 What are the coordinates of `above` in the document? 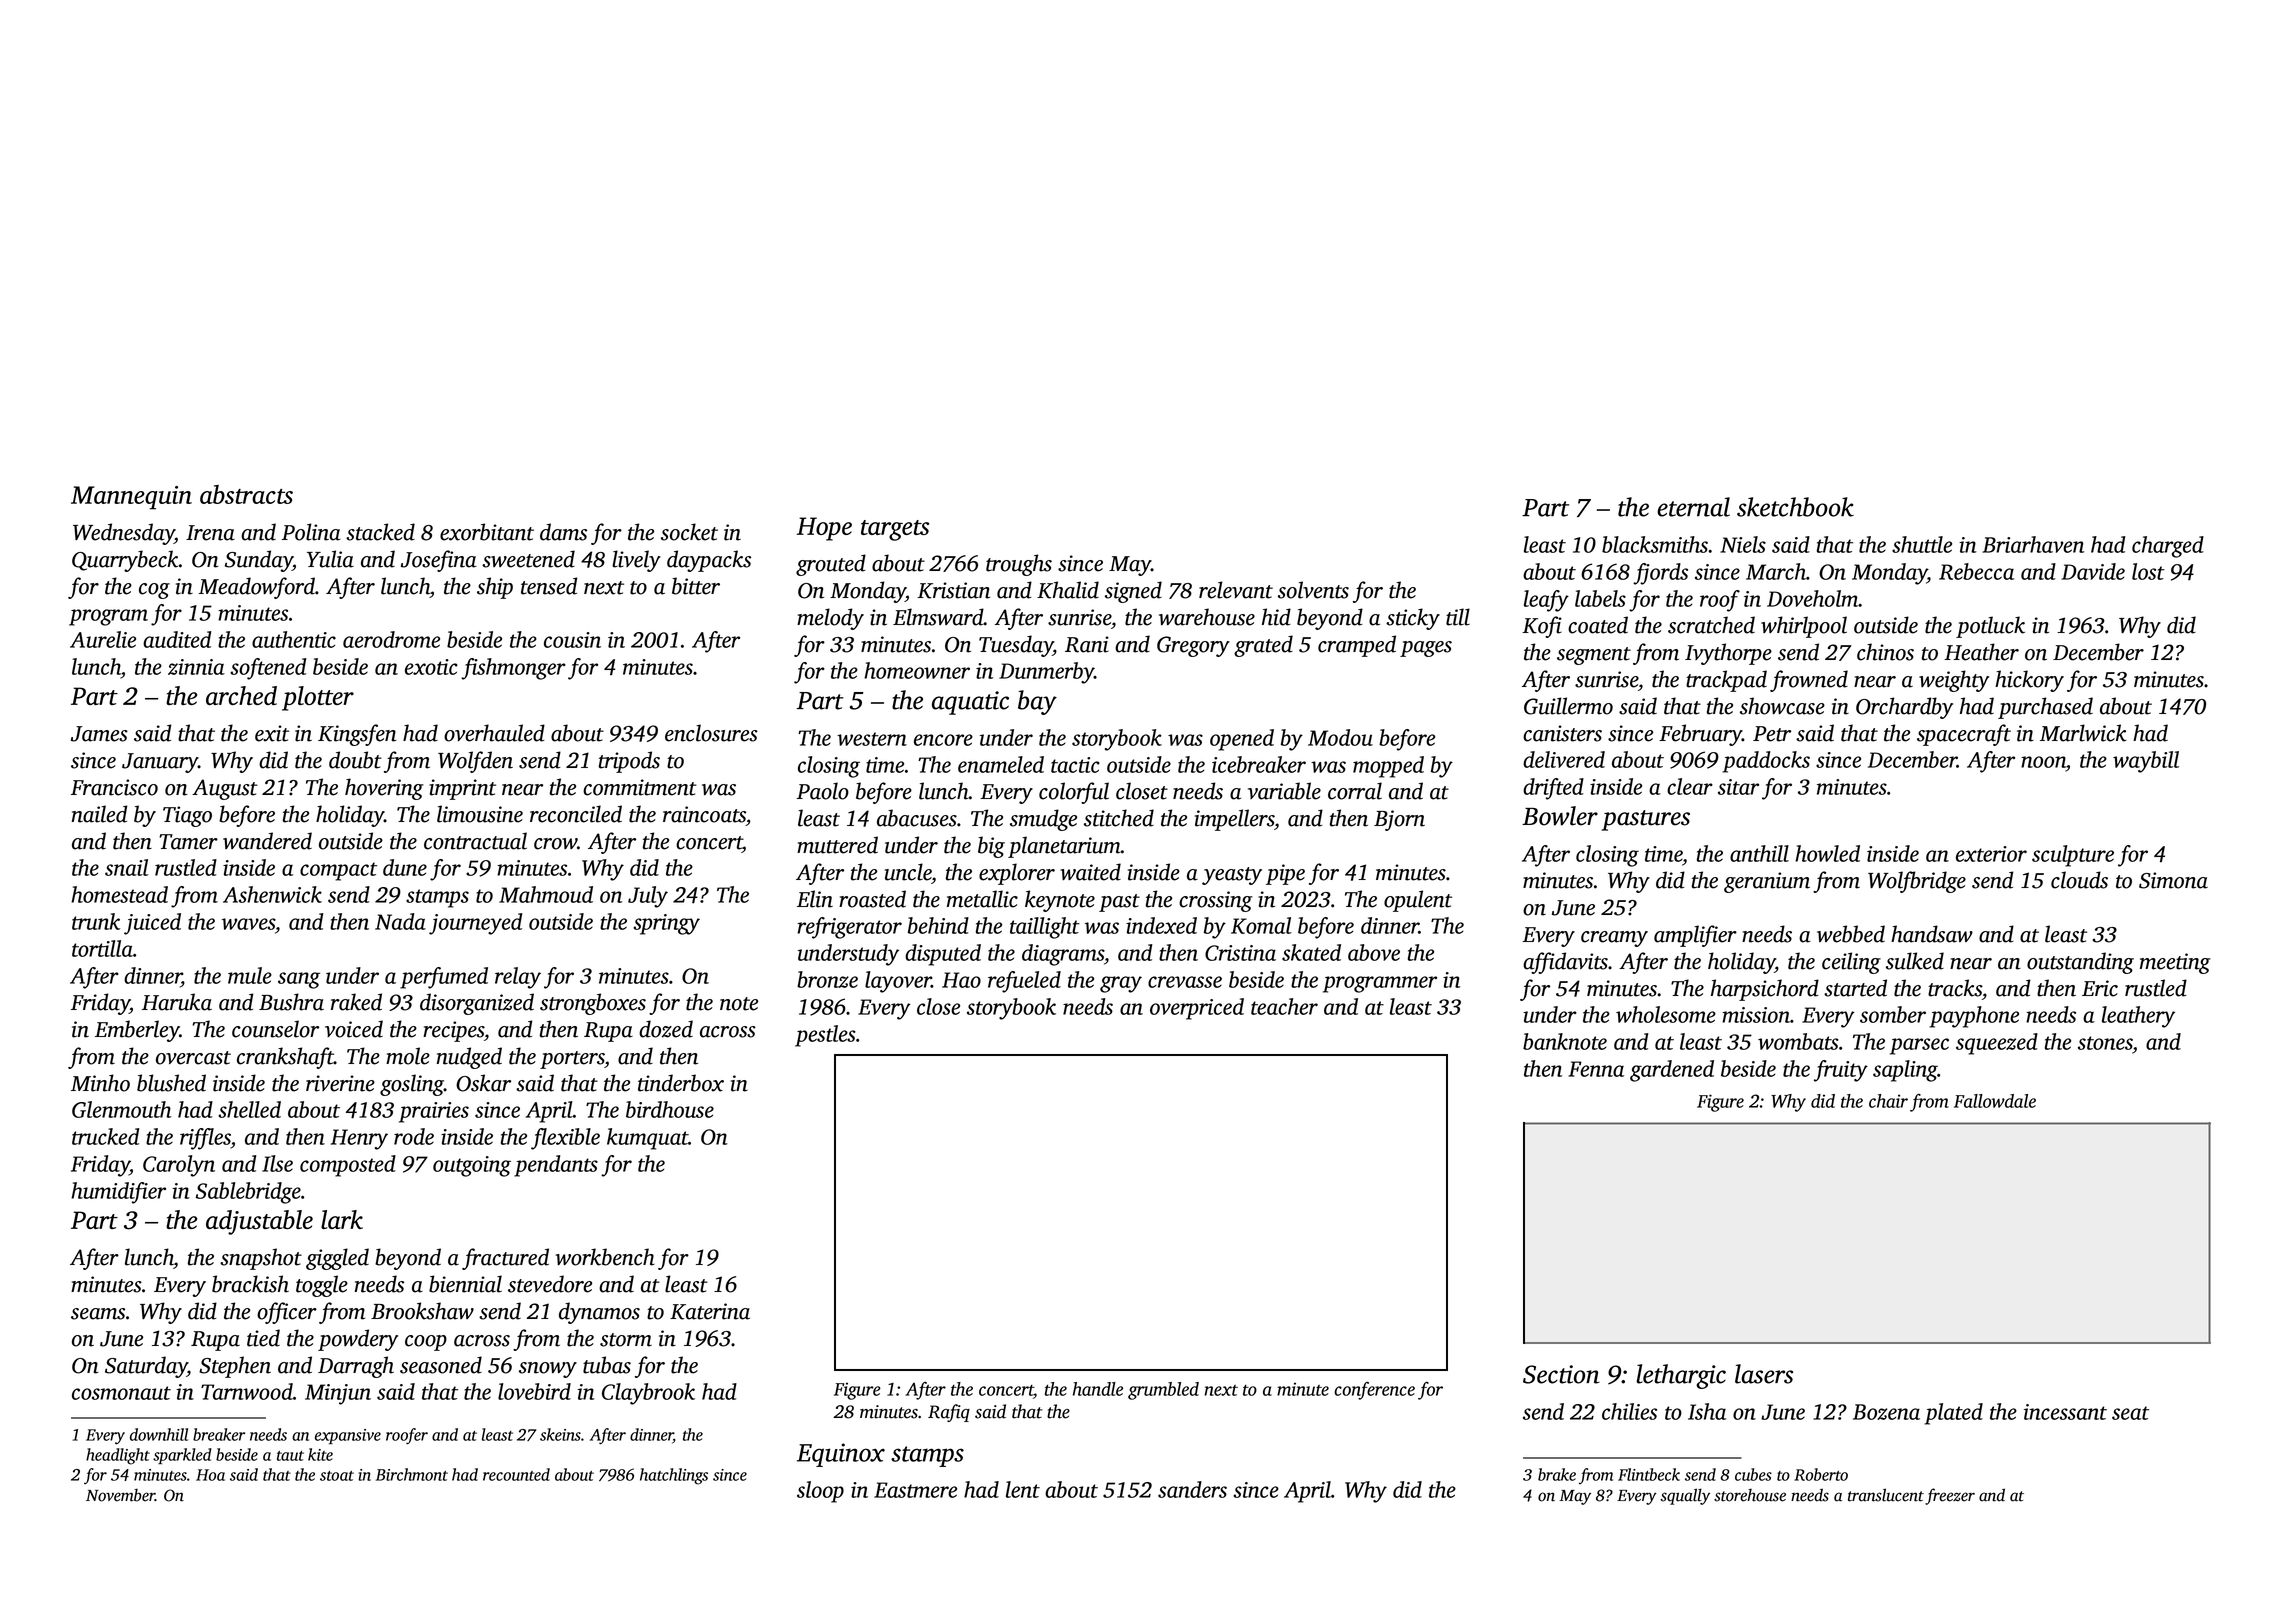 It's located at (1374, 952).
